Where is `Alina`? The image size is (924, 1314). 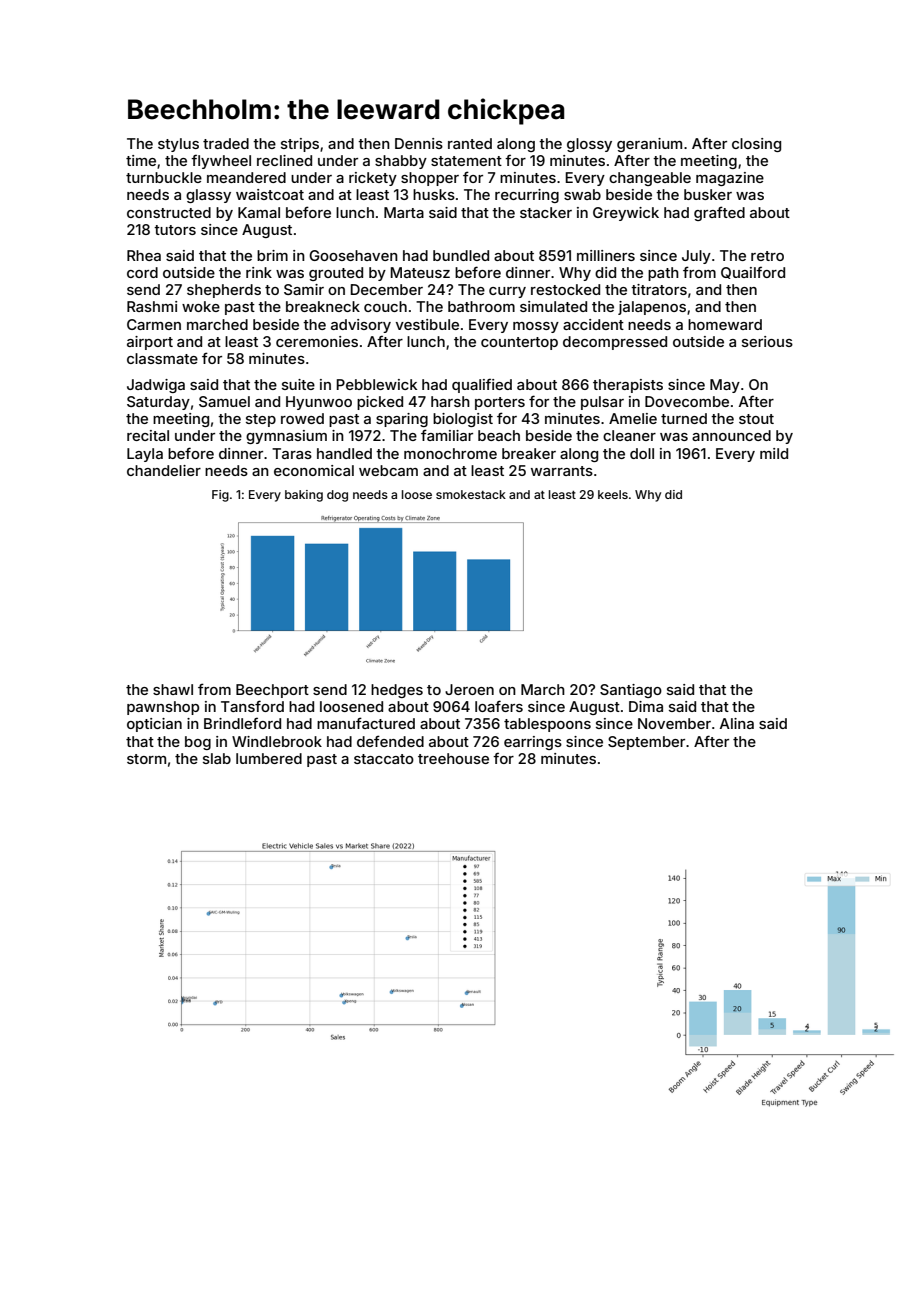 Alina is located at coordinates (737, 723).
